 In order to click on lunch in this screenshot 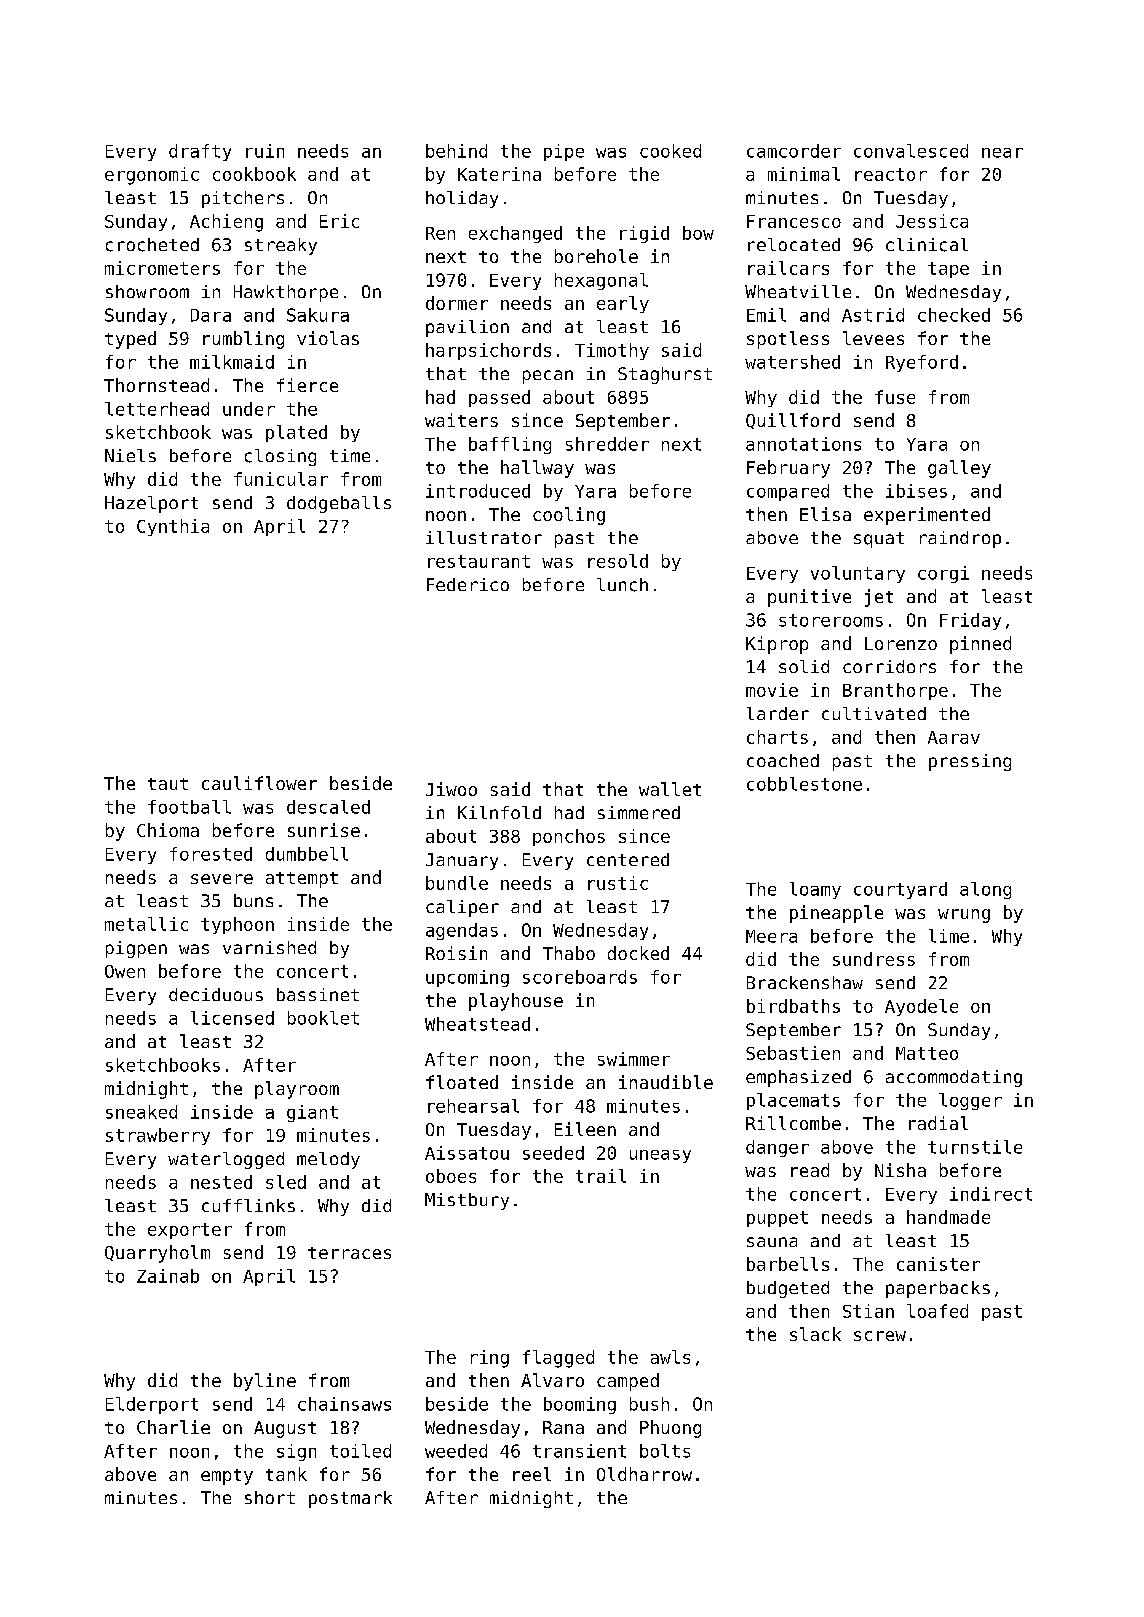, I will do `click(622, 585)`.
